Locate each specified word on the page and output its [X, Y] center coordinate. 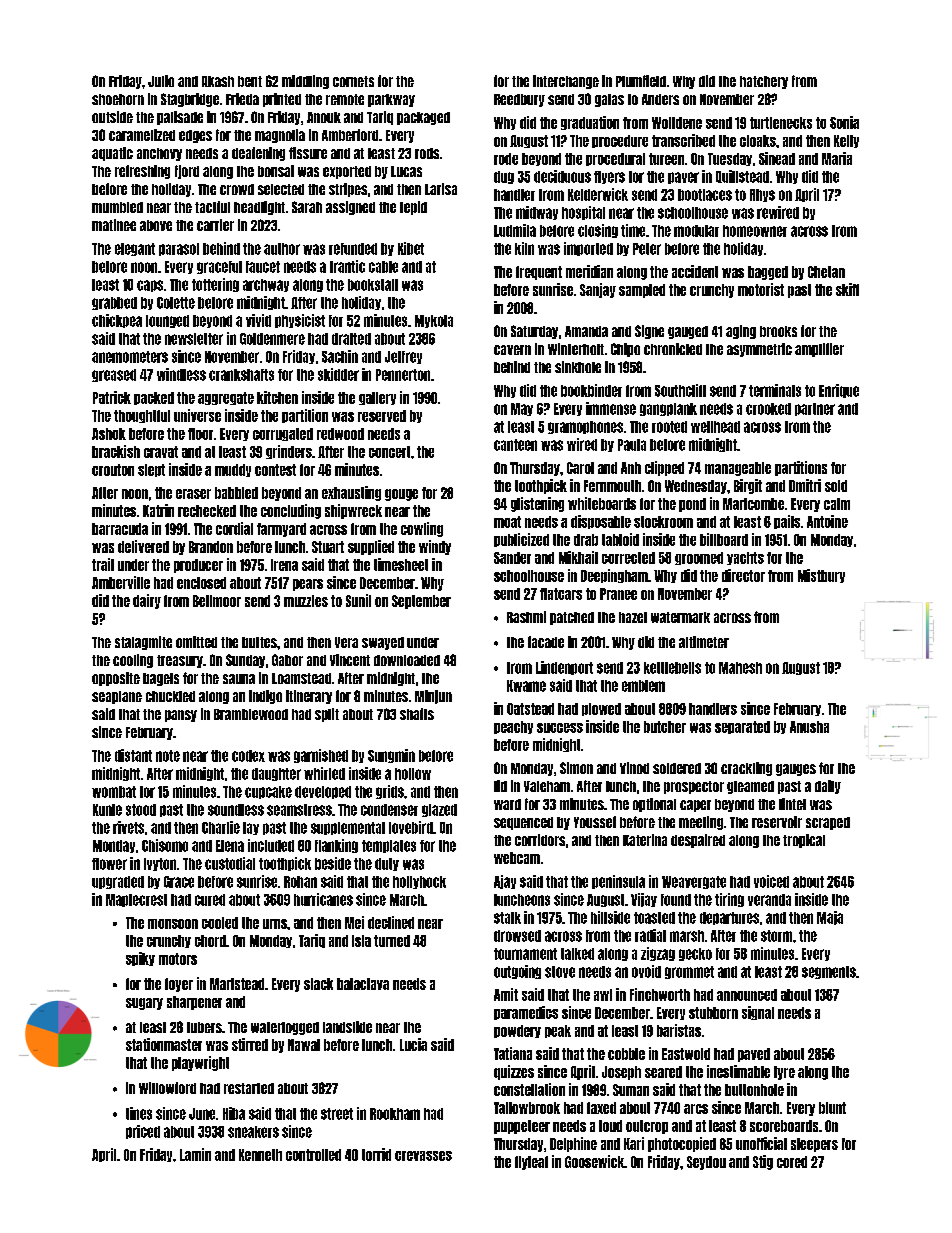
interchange [566, 82]
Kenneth [260, 1155]
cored [792, 1162]
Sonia [844, 122]
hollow [413, 774]
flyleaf [531, 1163]
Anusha [809, 727]
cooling [133, 661]
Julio [161, 81]
